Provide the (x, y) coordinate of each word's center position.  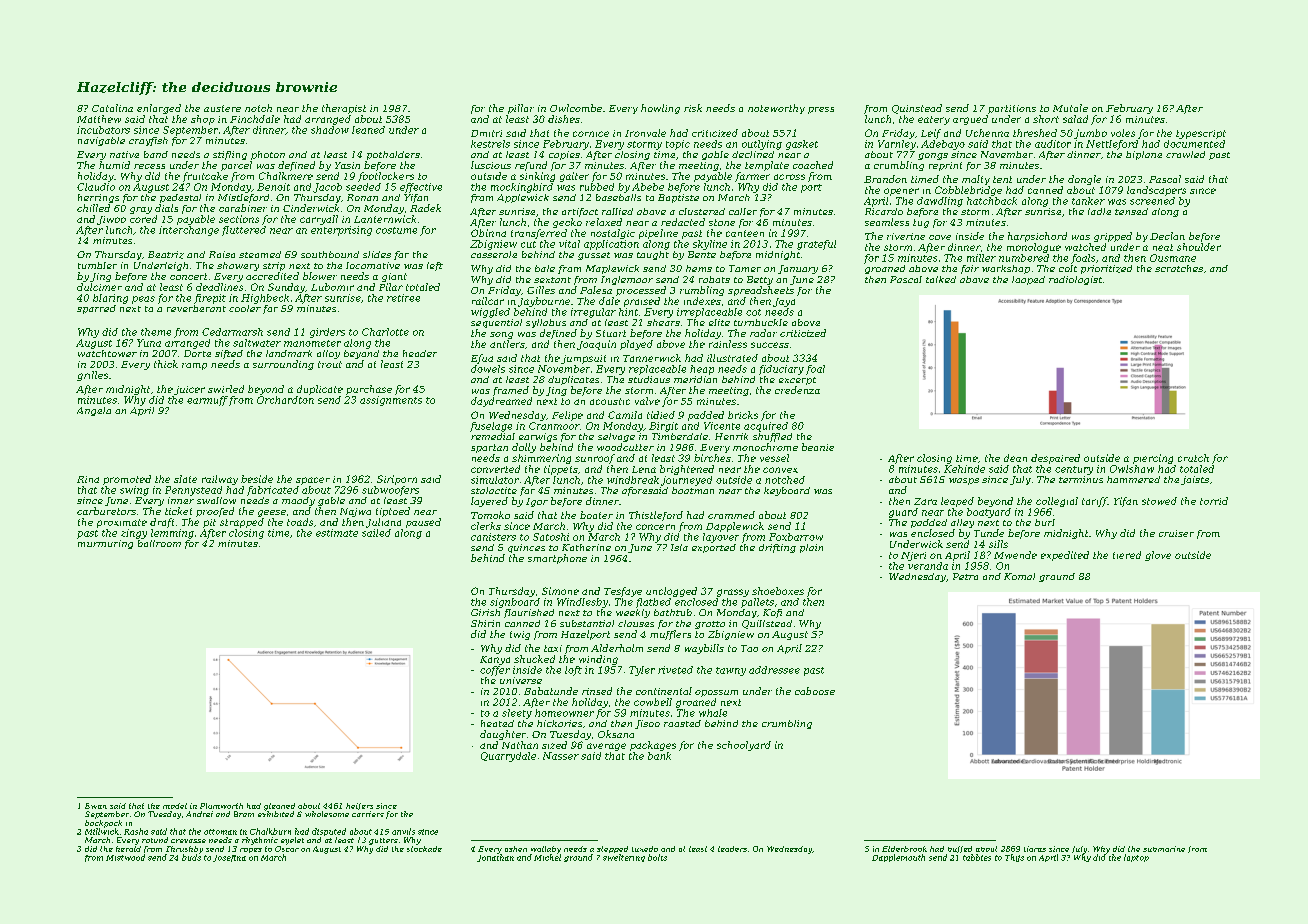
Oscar (287, 849)
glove (1158, 556)
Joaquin (596, 345)
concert (188, 276)
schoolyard (744, 746)
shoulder (1199, 247)
